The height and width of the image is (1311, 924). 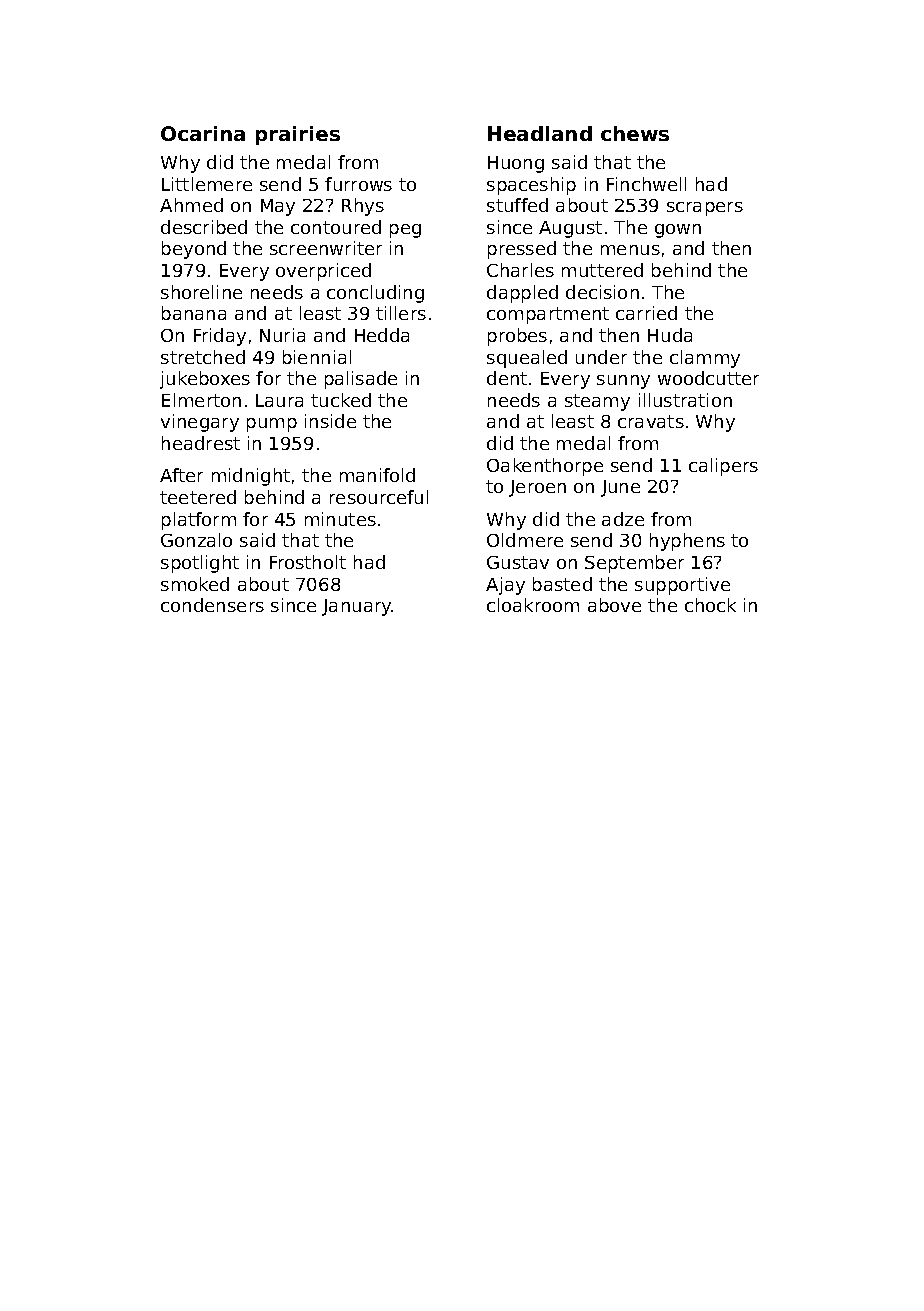 What do you see at coordinates (710, 605) in the image?
I see `chock` at bounding box center [710, 605].
